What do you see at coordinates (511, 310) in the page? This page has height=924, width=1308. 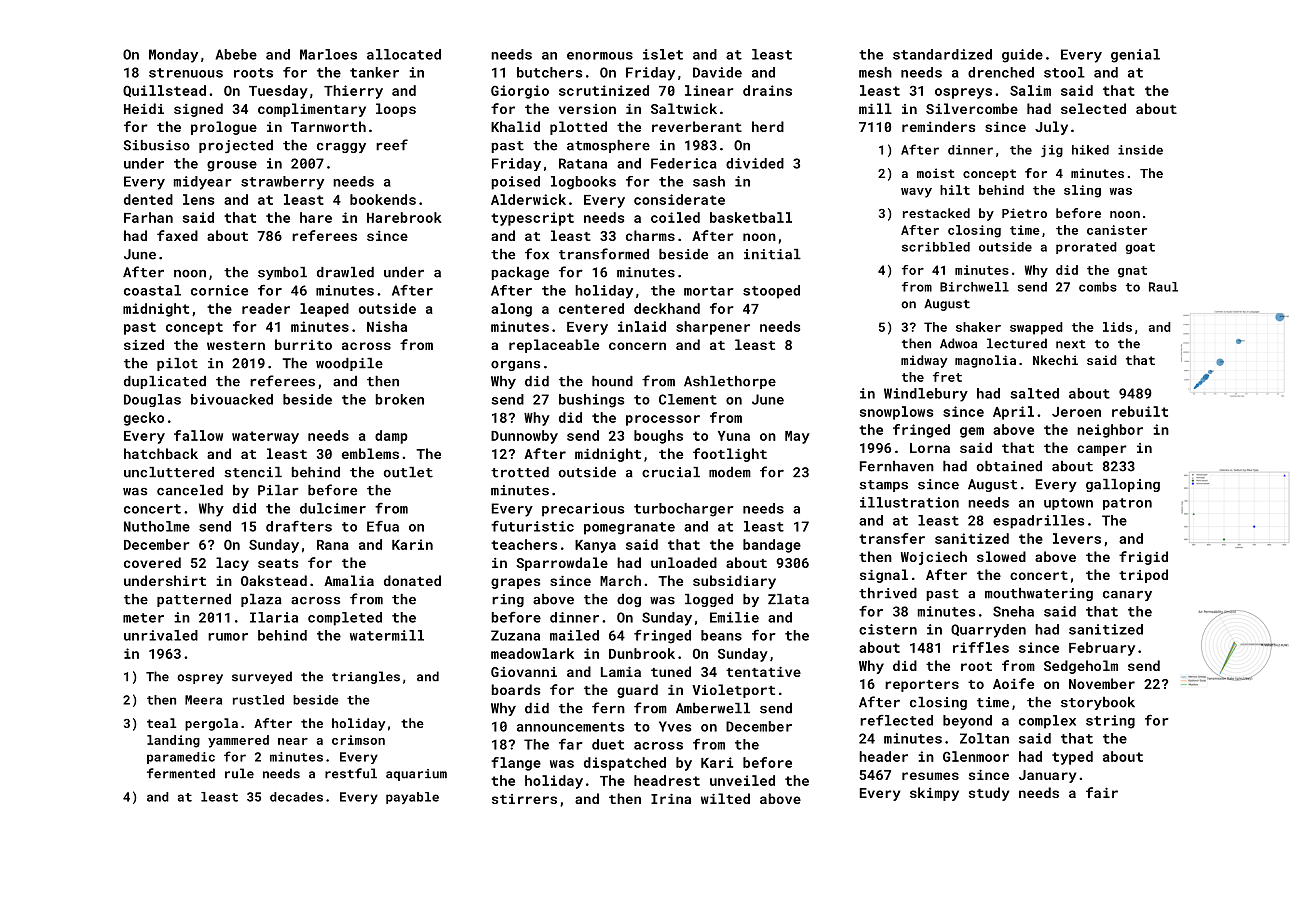 I see `along` at bounding box center [511, 310].
